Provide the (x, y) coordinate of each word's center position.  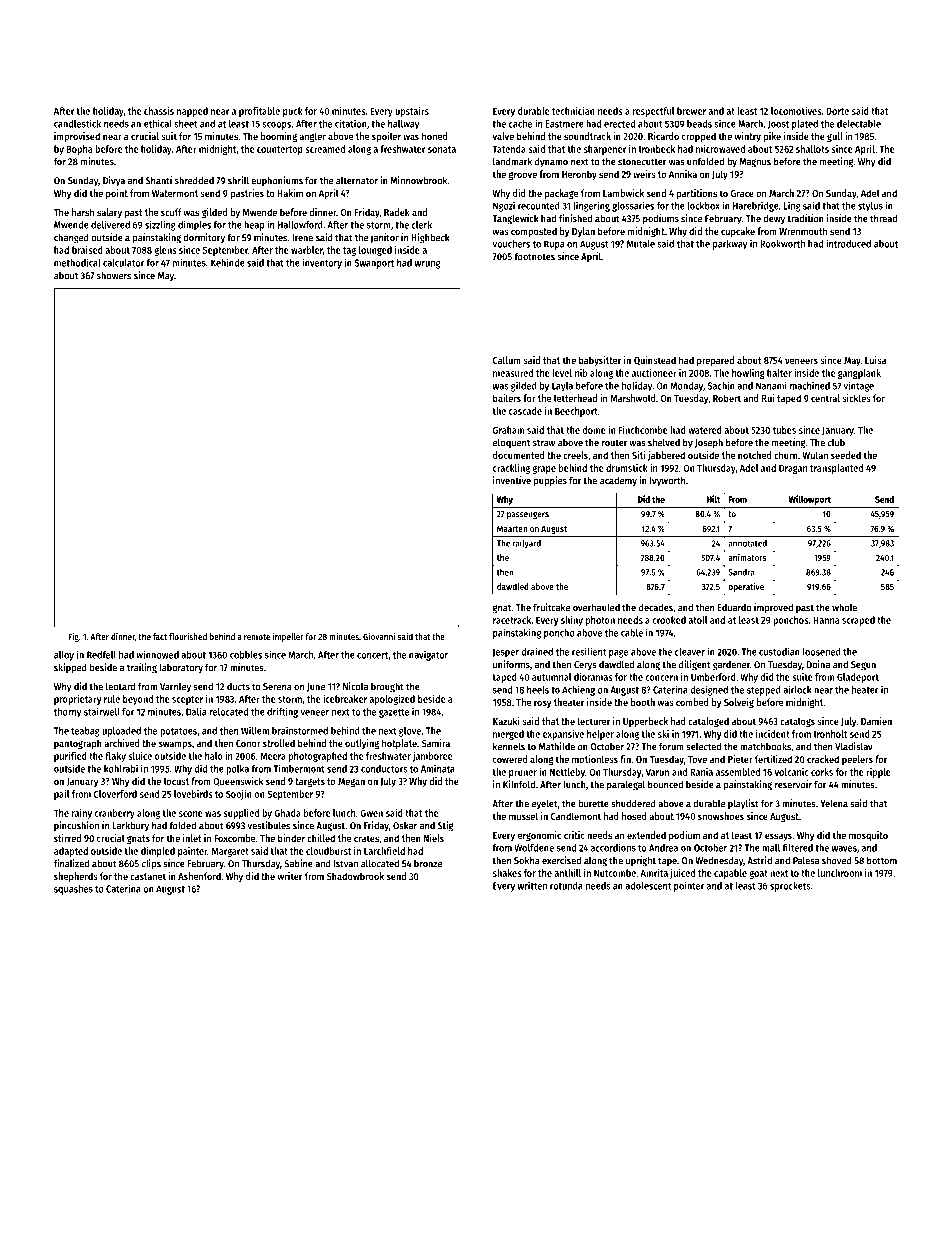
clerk (422, 225)
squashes (73, 890)
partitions (697, 194)
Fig (74, 637)
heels (538, 690)
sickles (856, 398)
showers (114, 275)
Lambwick (623, 193)
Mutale (641, 244)
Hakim (290, 193)
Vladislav (854, 746)
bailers (507, 398)
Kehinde (228, 262)
